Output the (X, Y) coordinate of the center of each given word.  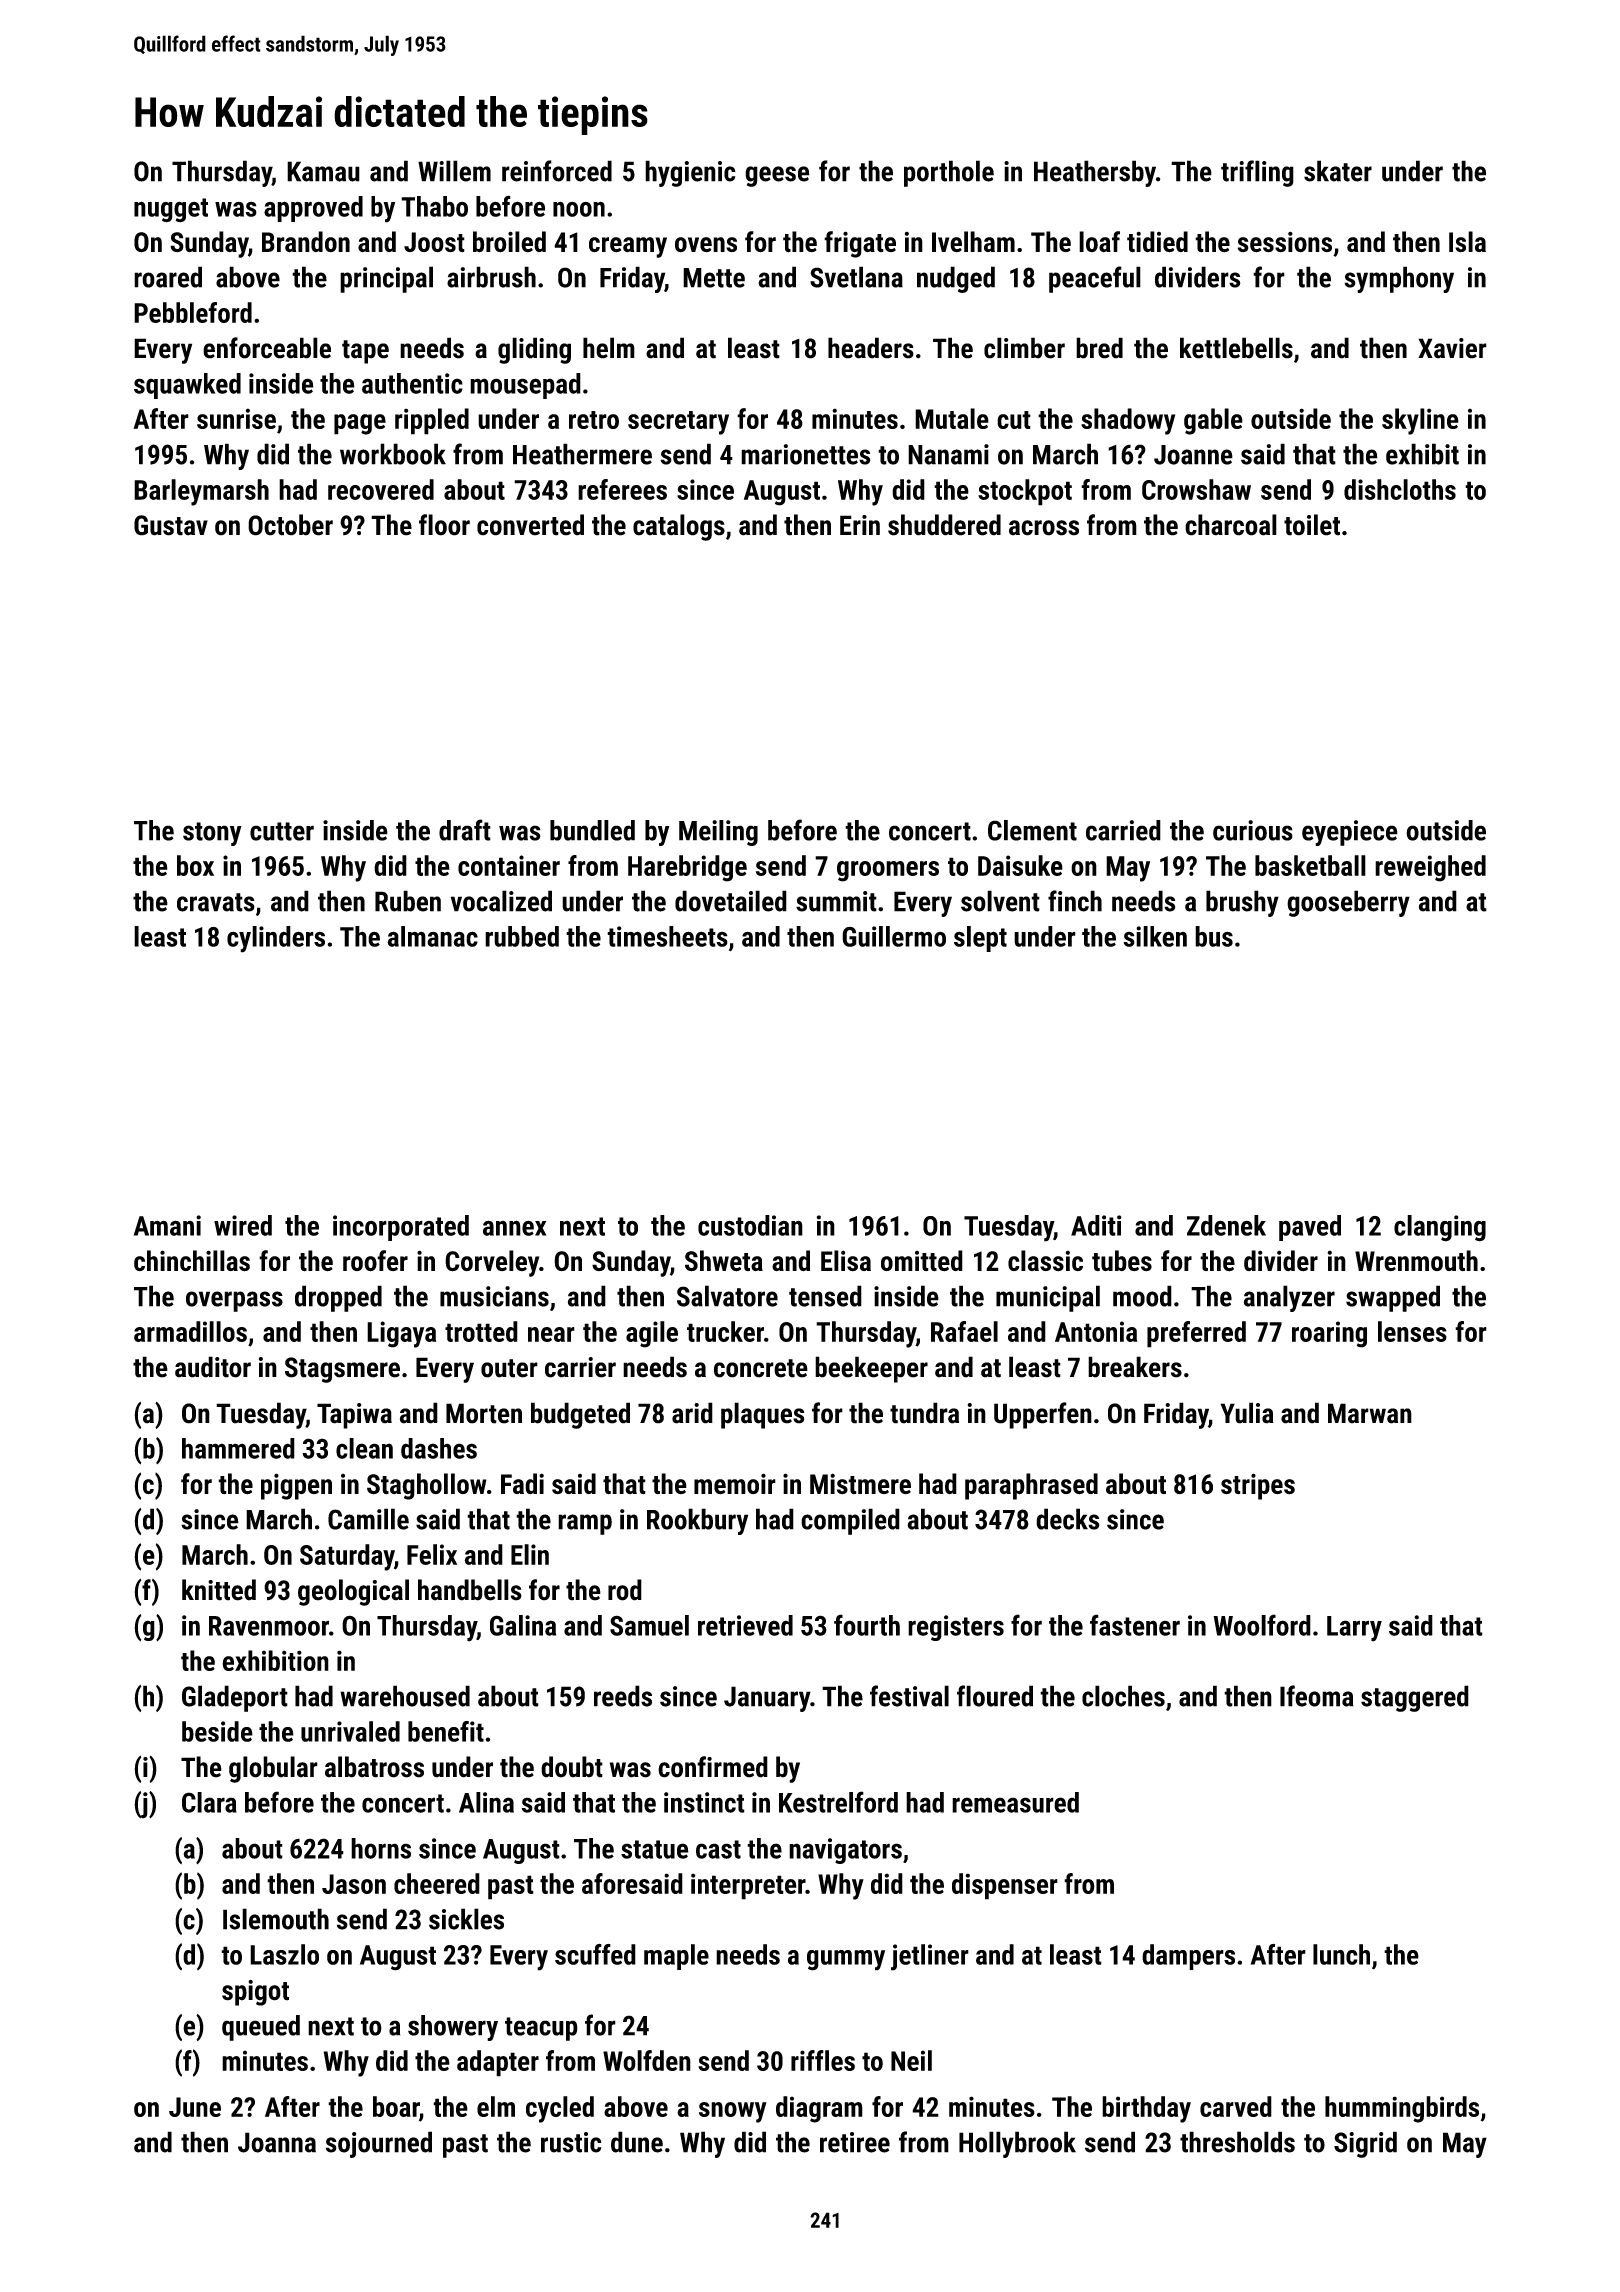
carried (1123, 830)
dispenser (1005, 1886)
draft (465, 830)
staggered (1415, 1698)
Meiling (718, 833)
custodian (750, 1225)
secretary (678, 423)
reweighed (1430, 868)
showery (453, 2028)
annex (514, 1228)
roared (168, 277)
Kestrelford (838, 1802)
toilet (1312, 525)
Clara (209, 1802)
